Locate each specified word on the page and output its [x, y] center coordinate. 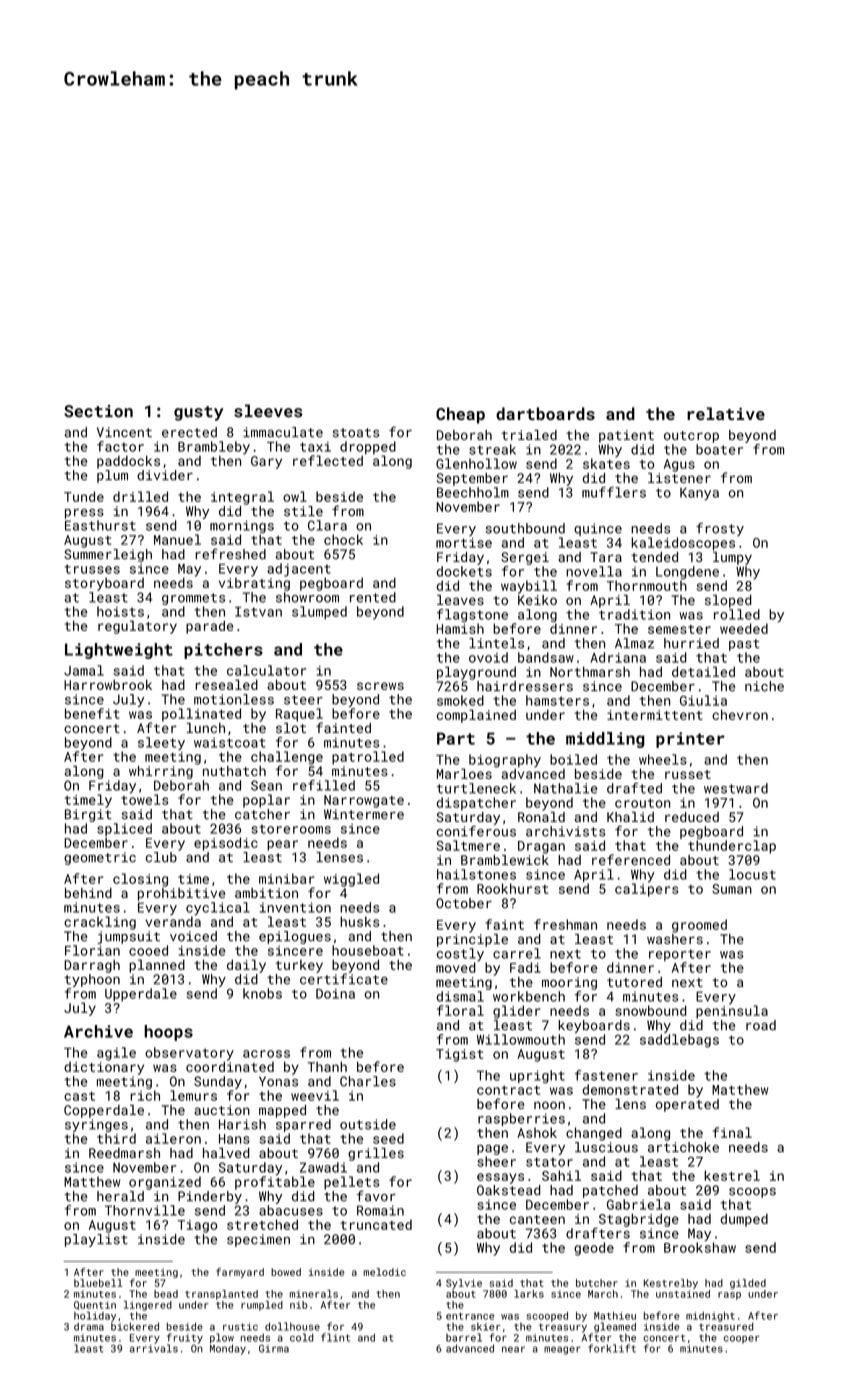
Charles [368, 1081]
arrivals [153, 1348]
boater [719, 449]
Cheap [460, 415]
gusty [198, 413]
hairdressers [525, 686]
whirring [161, 772]
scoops [752, 1193]
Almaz [634, 643]
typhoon [92, 980]
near [513, 1349]
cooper [742, 1340]
